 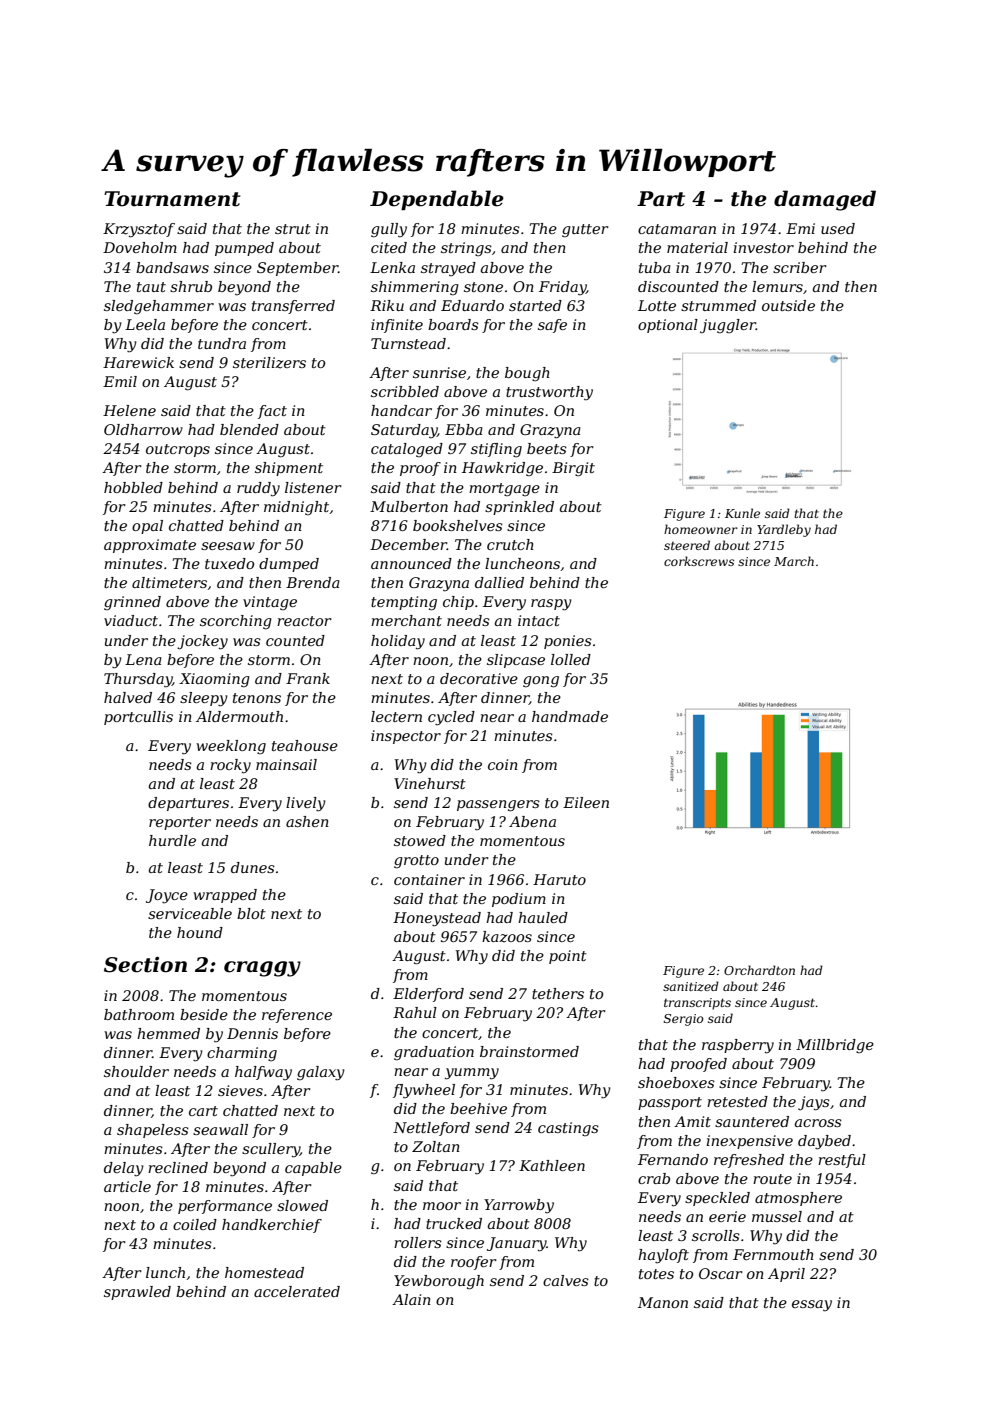 I want to click on Orchardton, so click(x=759, y=970).
